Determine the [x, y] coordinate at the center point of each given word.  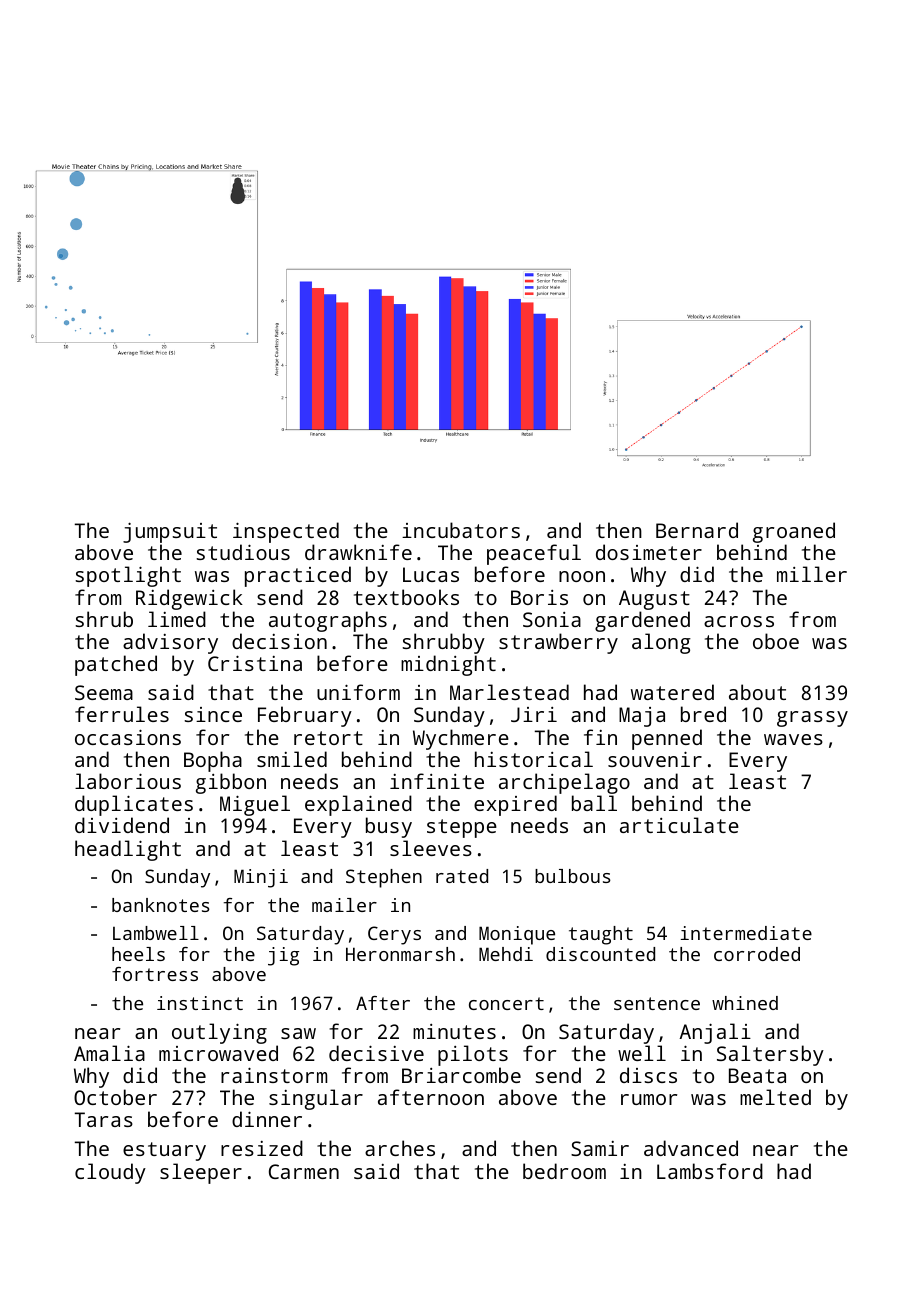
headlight [128, 850]
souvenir [655, 759]
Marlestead [509, 692]
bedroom [564, 1171]
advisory [170, 643]
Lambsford [710, 1171]
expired [515, 806]
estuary [164, 1151]
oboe [776, 641]
